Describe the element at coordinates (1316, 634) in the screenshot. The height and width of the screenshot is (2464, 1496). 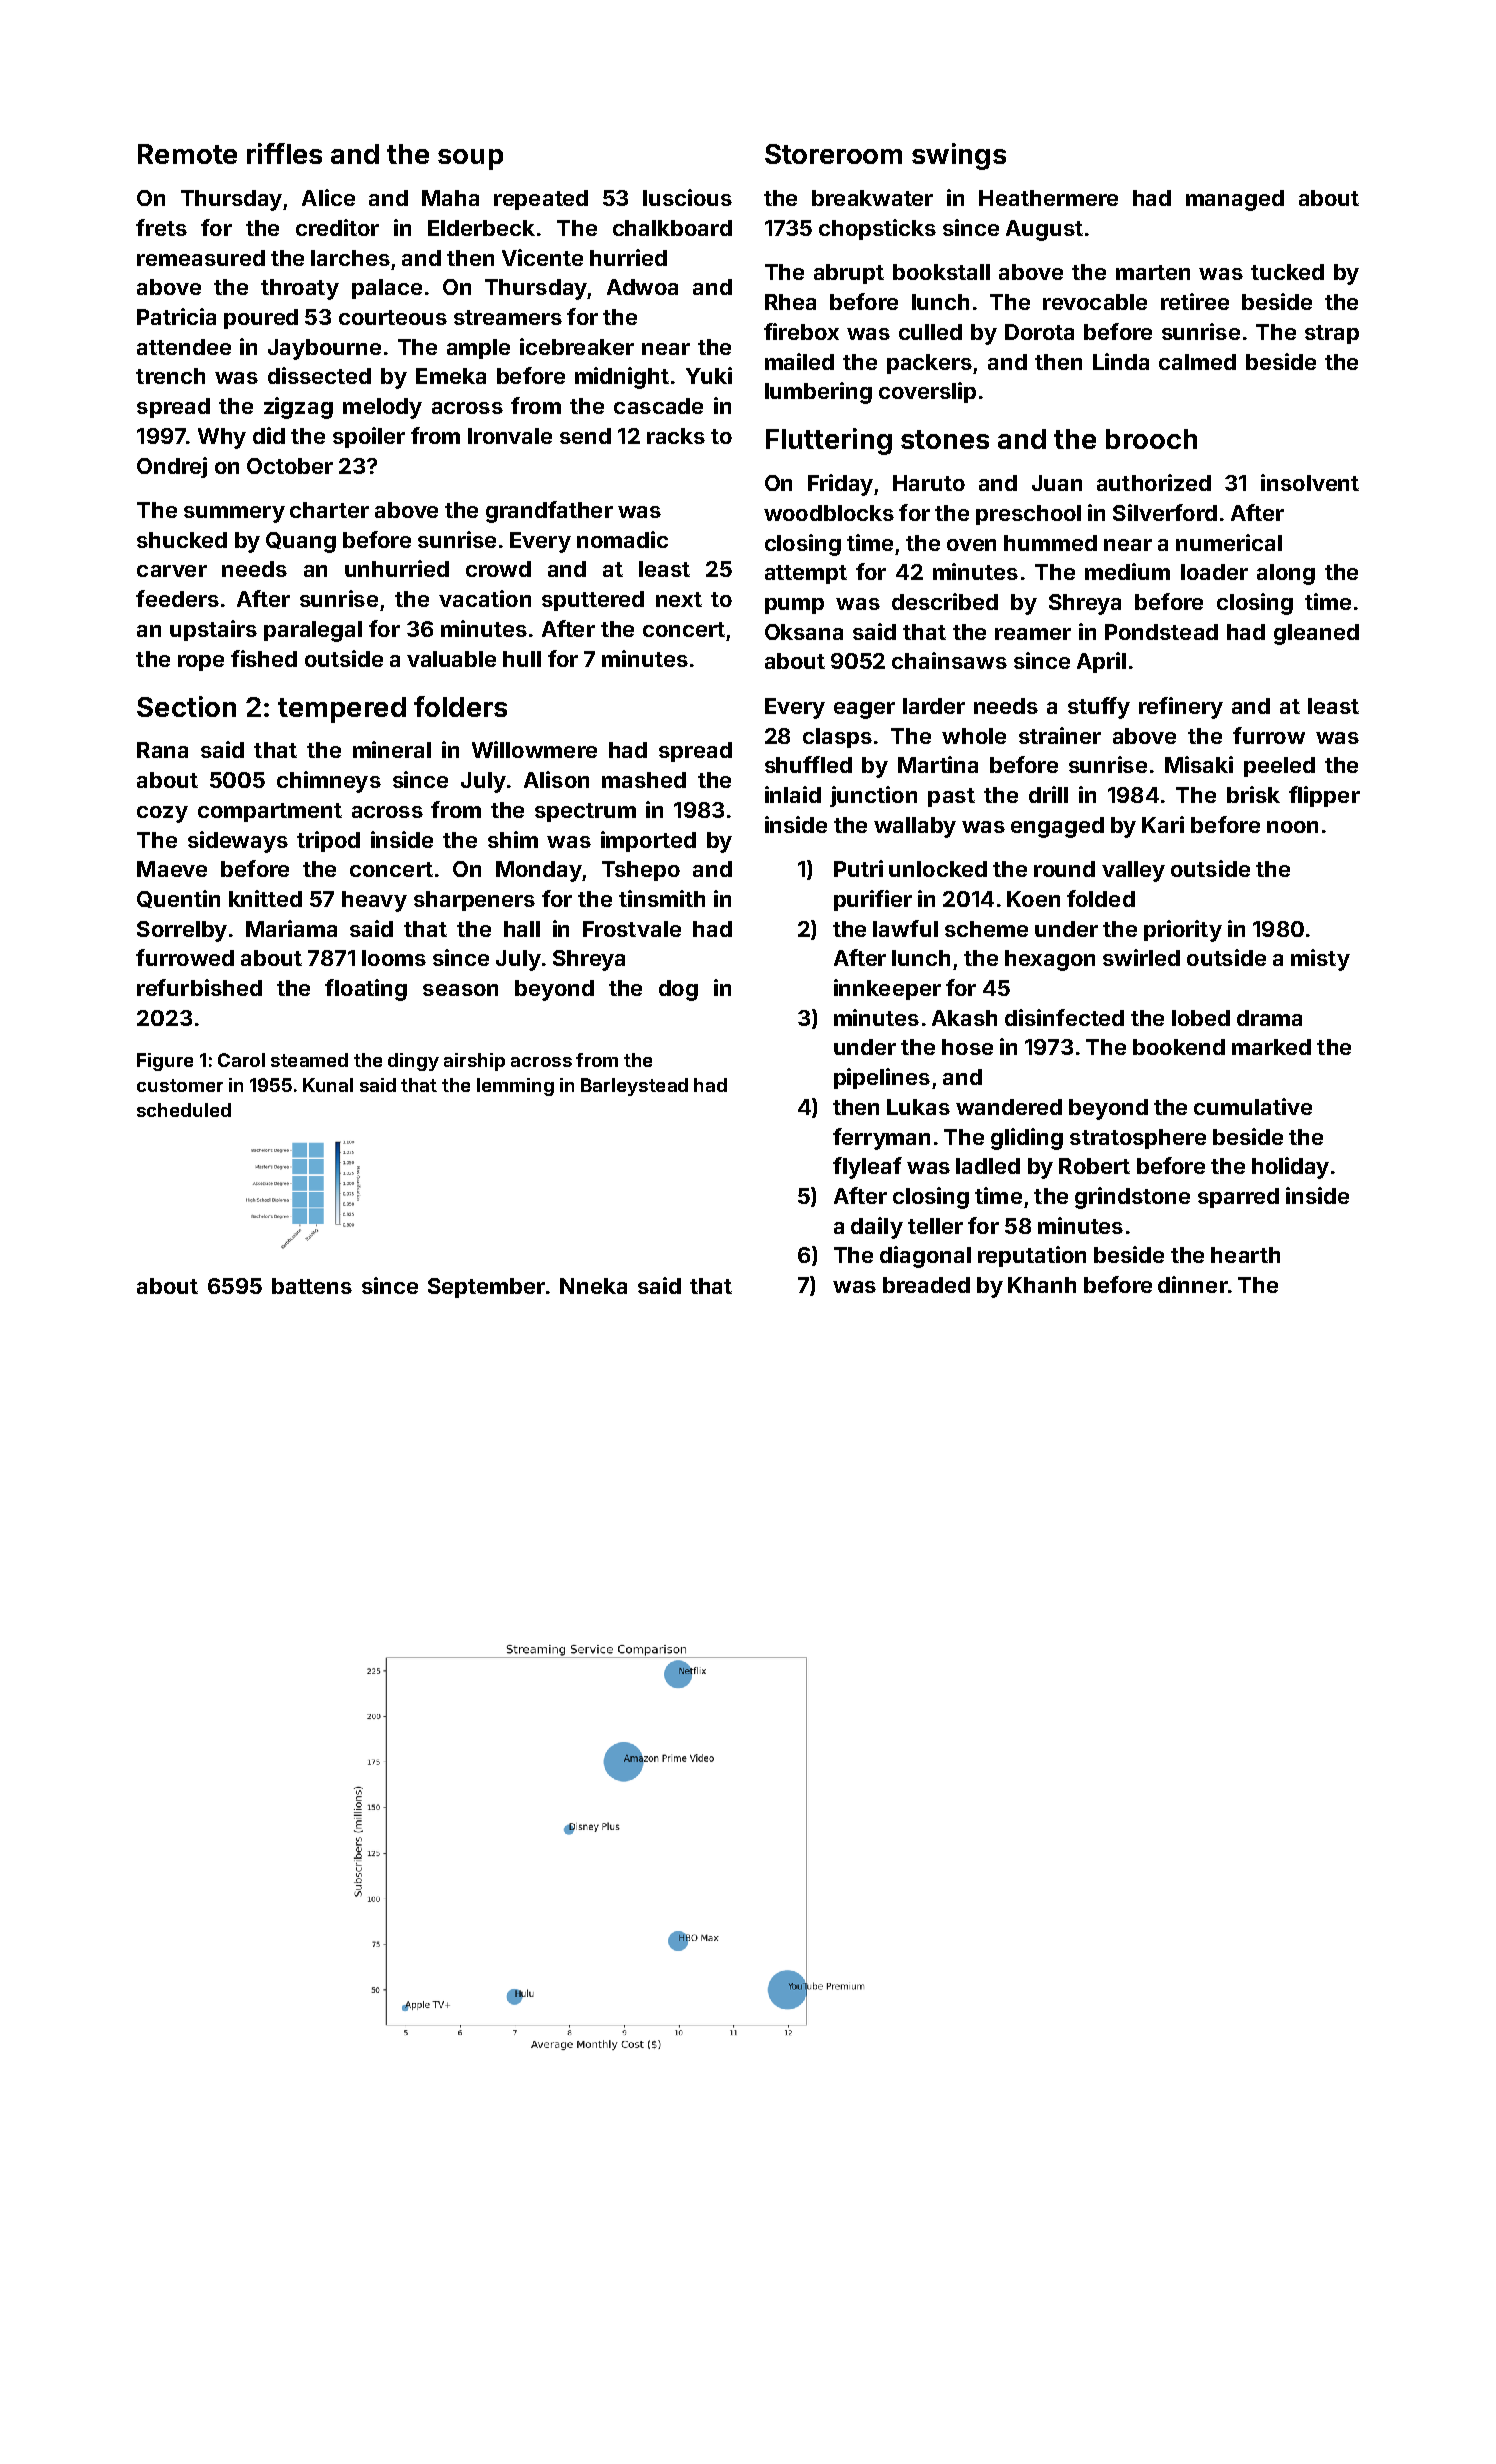
I see `gleaned` at that location.
